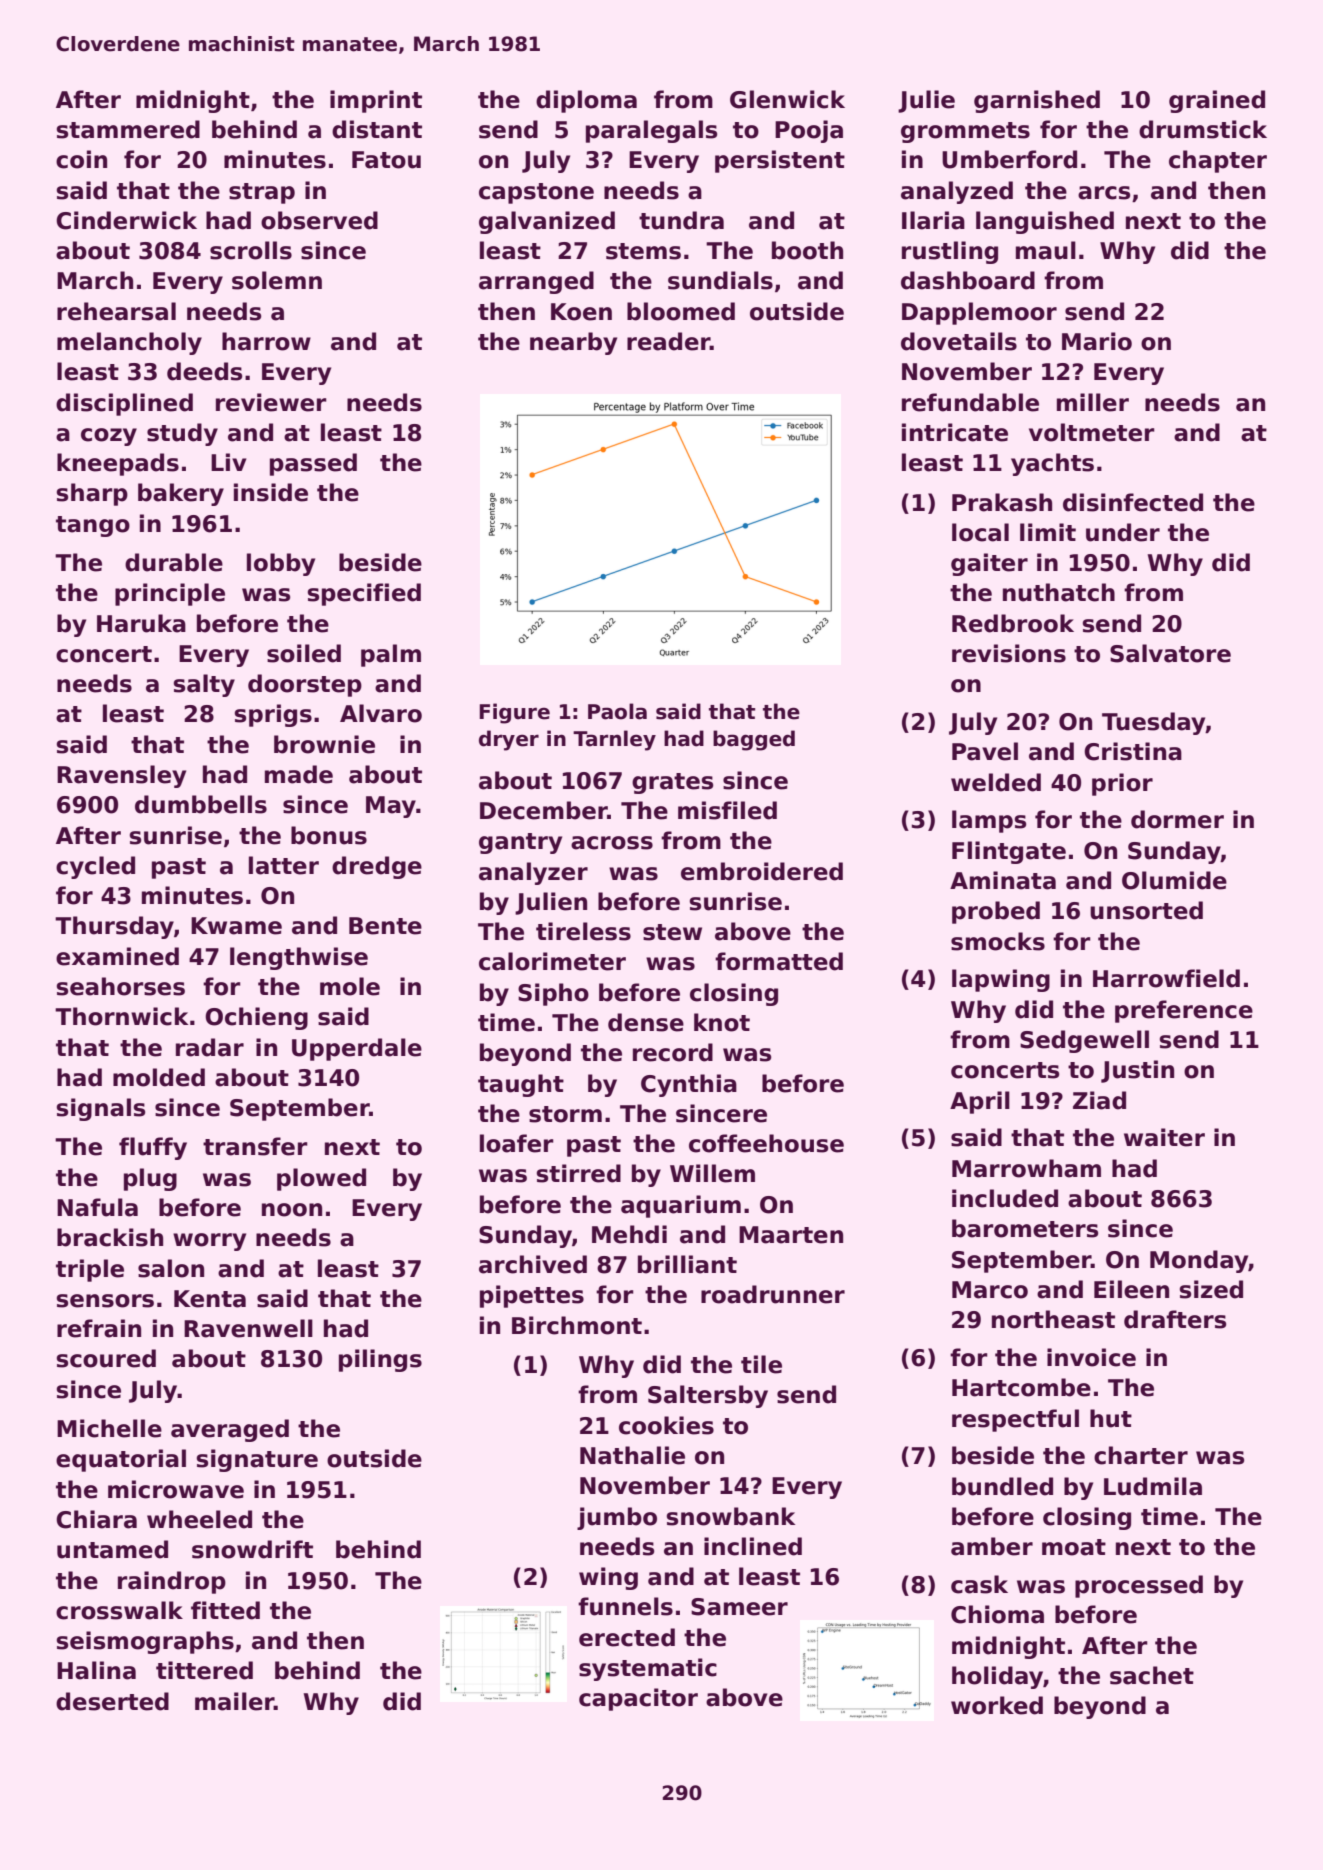  Describe the element at coordinates (1170, 653) in the screenshot. I see `Salvatore` at that location.
